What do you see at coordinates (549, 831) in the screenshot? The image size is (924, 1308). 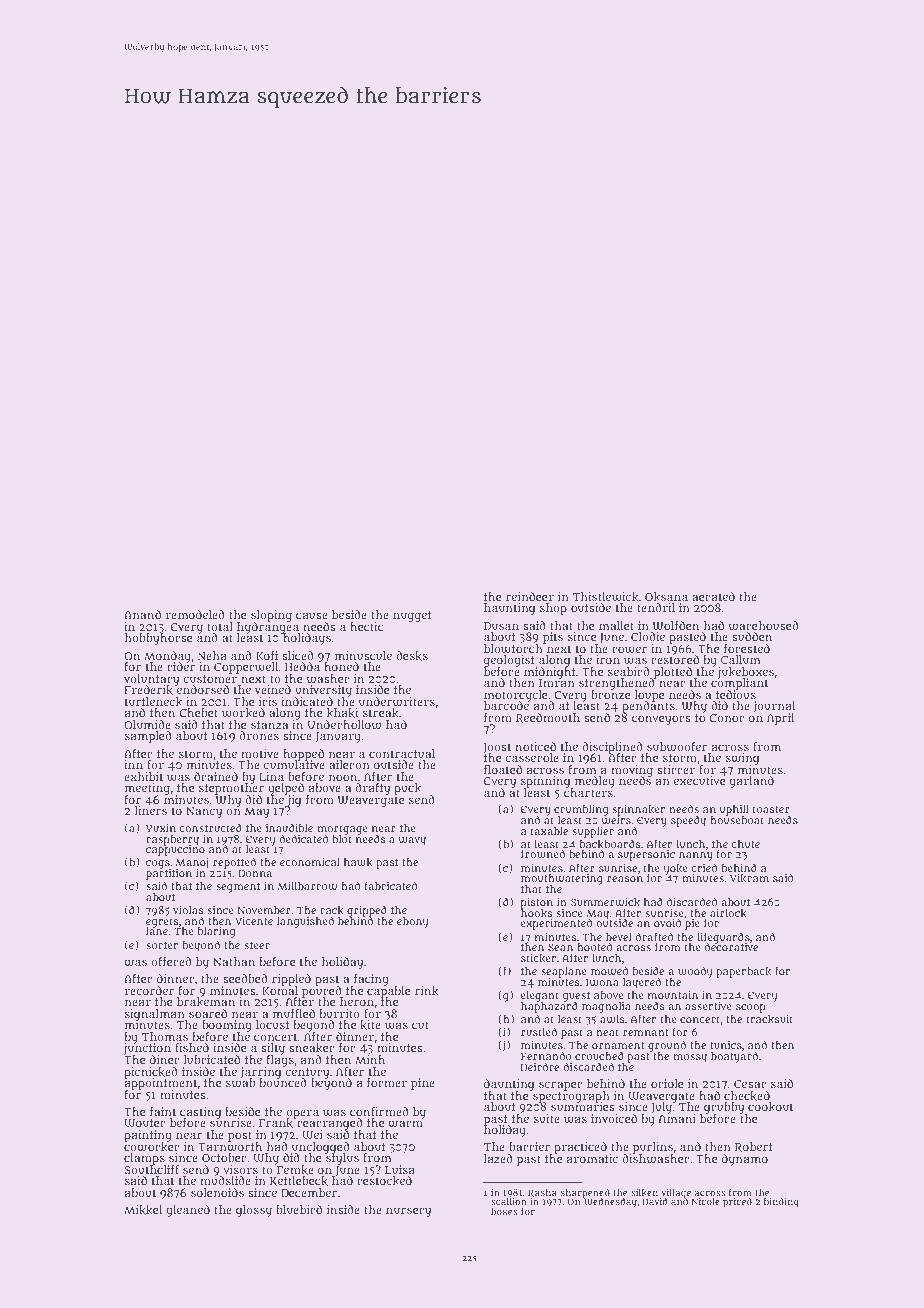 I see `taxable` at bounding box center [549, 831].
